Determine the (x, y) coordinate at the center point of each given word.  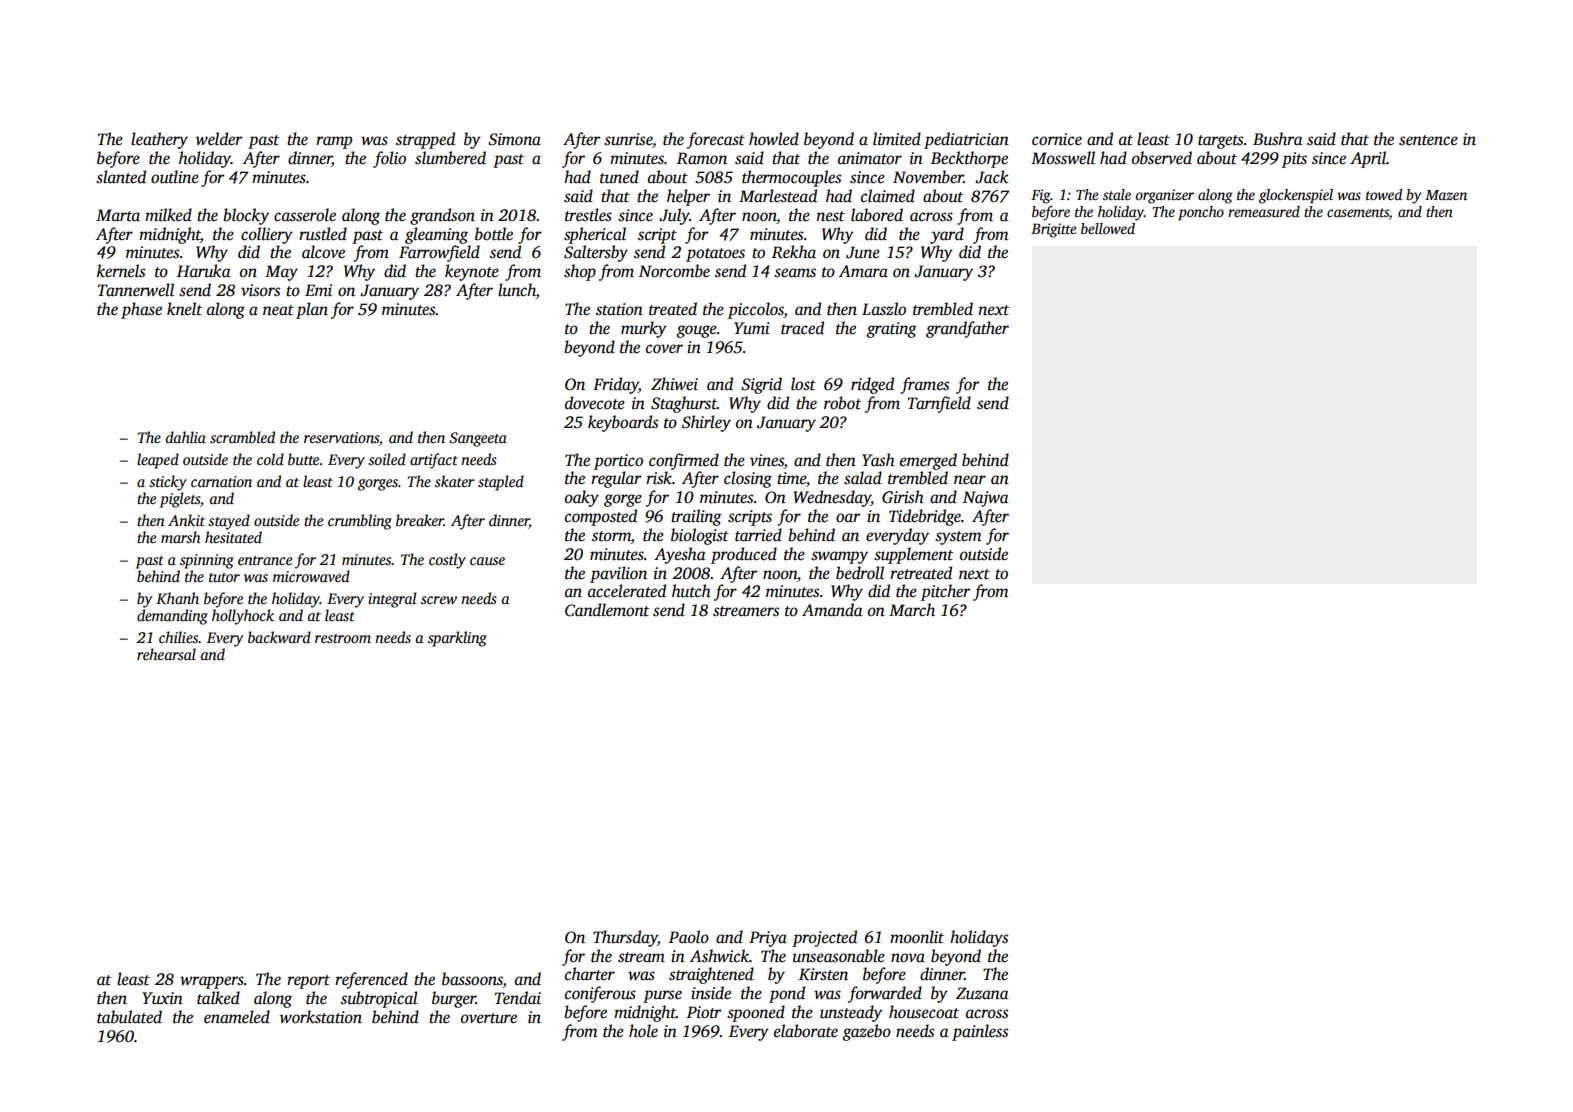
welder (219, 139)
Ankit (186, 520)
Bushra (1278, 139)
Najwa (986, 499)
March (912, 609)
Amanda (832, 610)
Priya (768, 939)
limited (897, 139)
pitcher (945, 592)
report (308, 982)
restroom (343, 638)
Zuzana (982, 993)
